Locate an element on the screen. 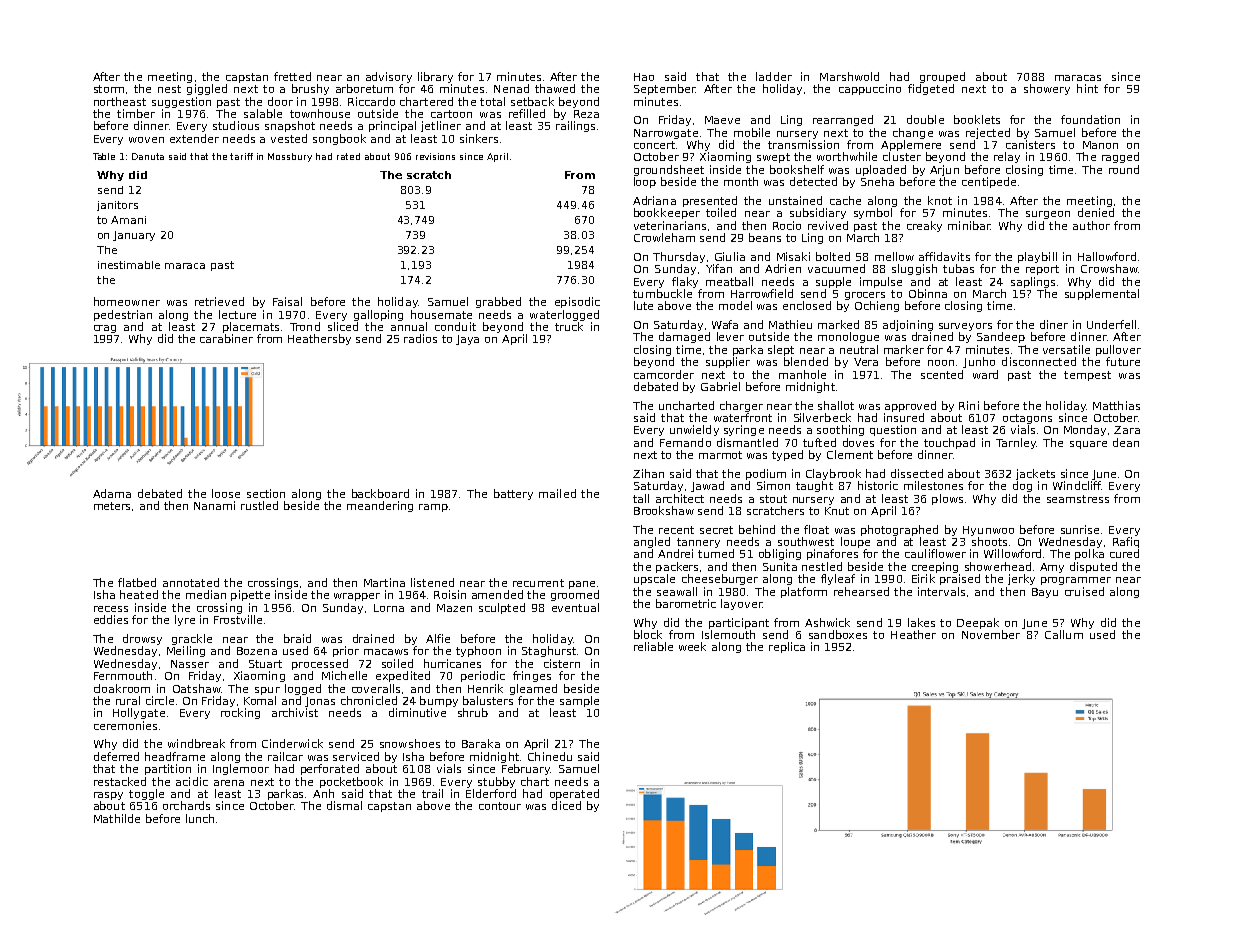 The image size is (1233, 952). Amani is located at coordinates (128, 220).
